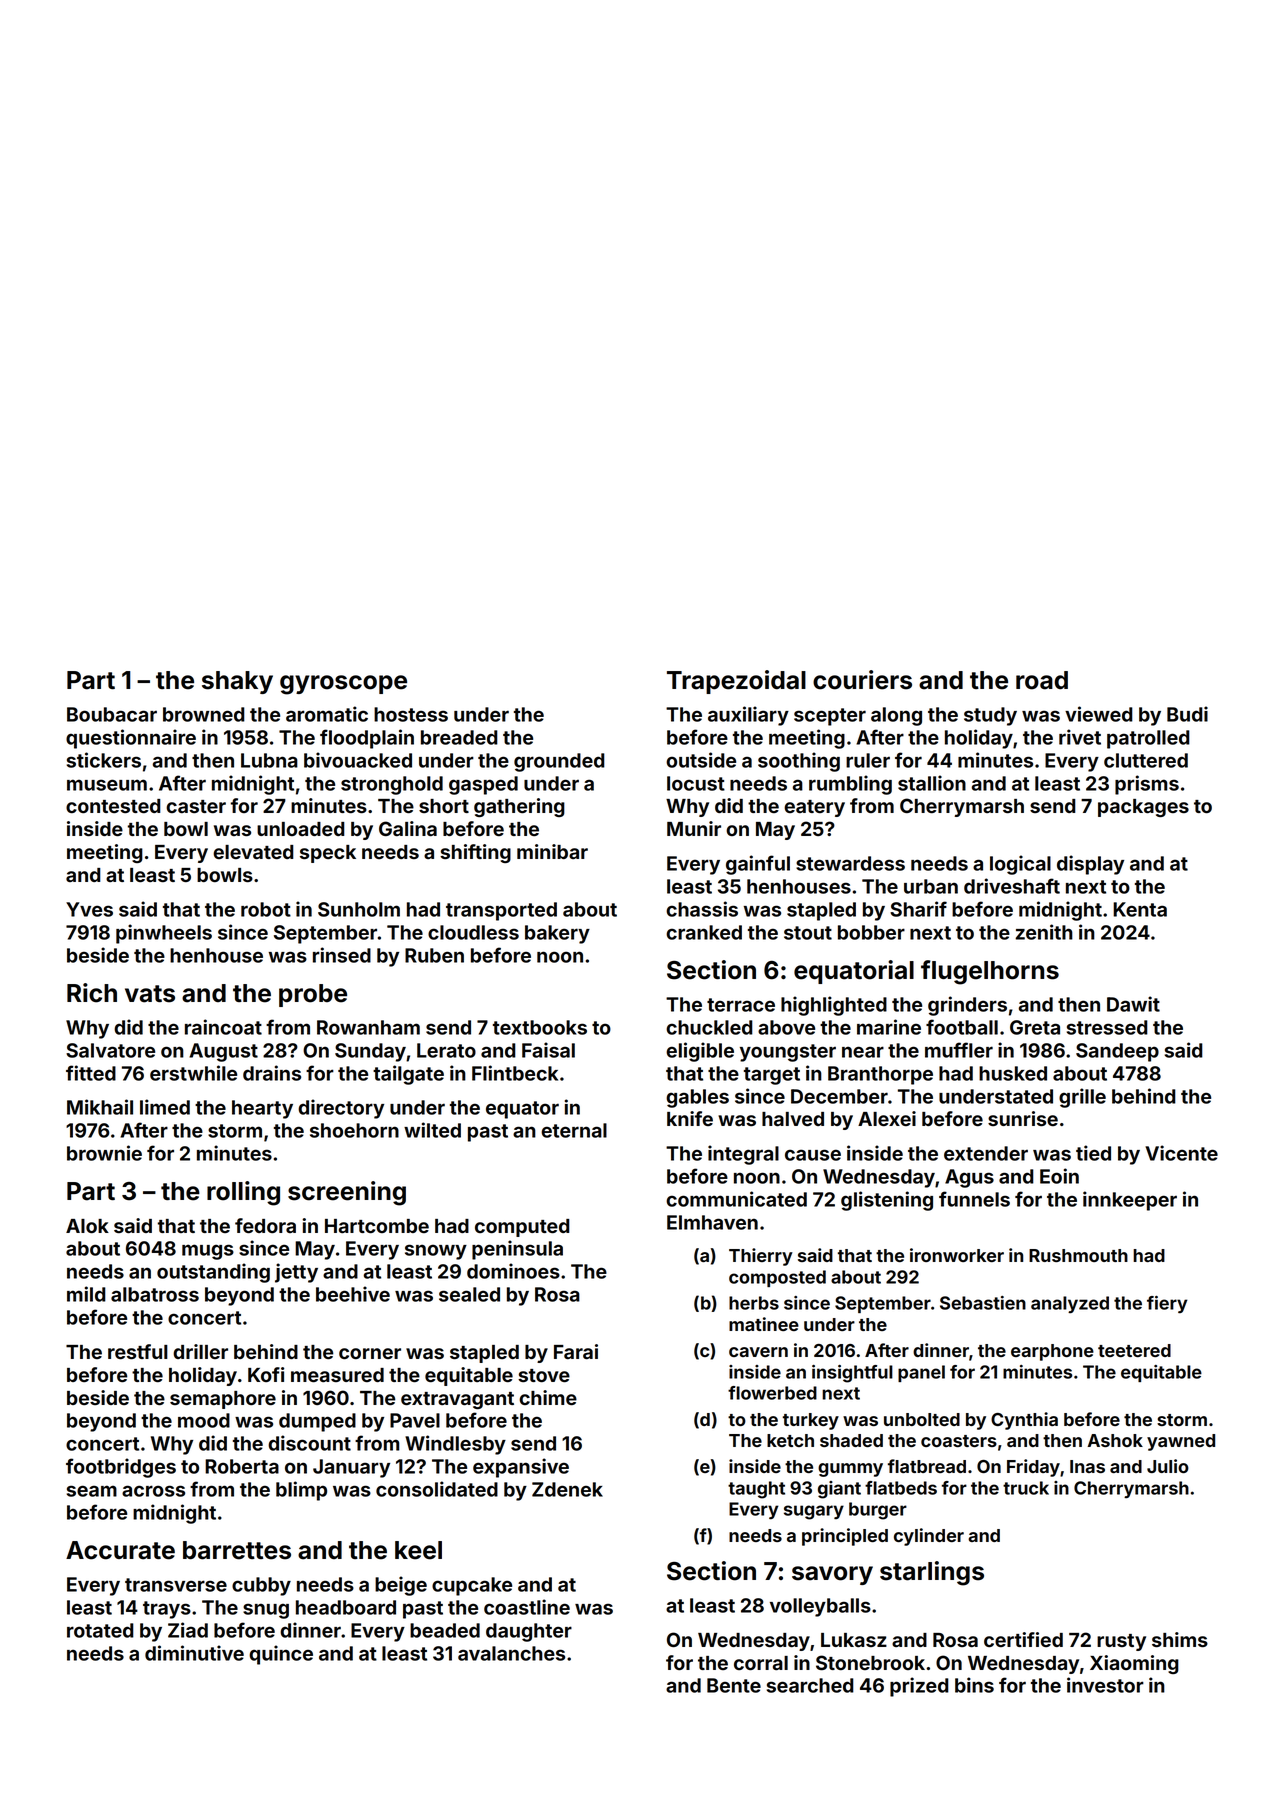  Describe the element at coordinates (696, 783) in the screenshot. I see `locust` at that location.
